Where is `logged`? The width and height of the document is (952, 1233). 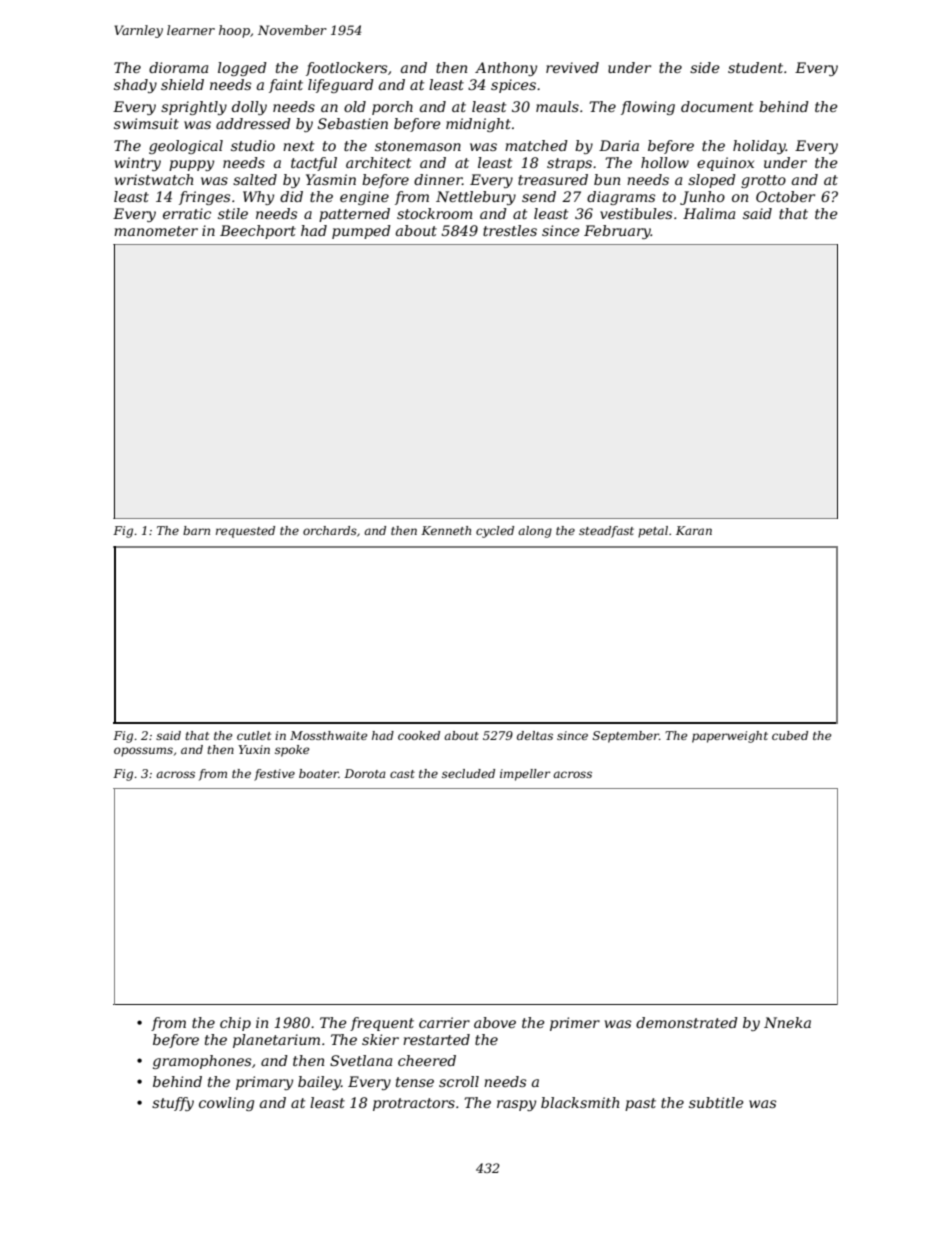
logged is located at coordinates (242, 69).
